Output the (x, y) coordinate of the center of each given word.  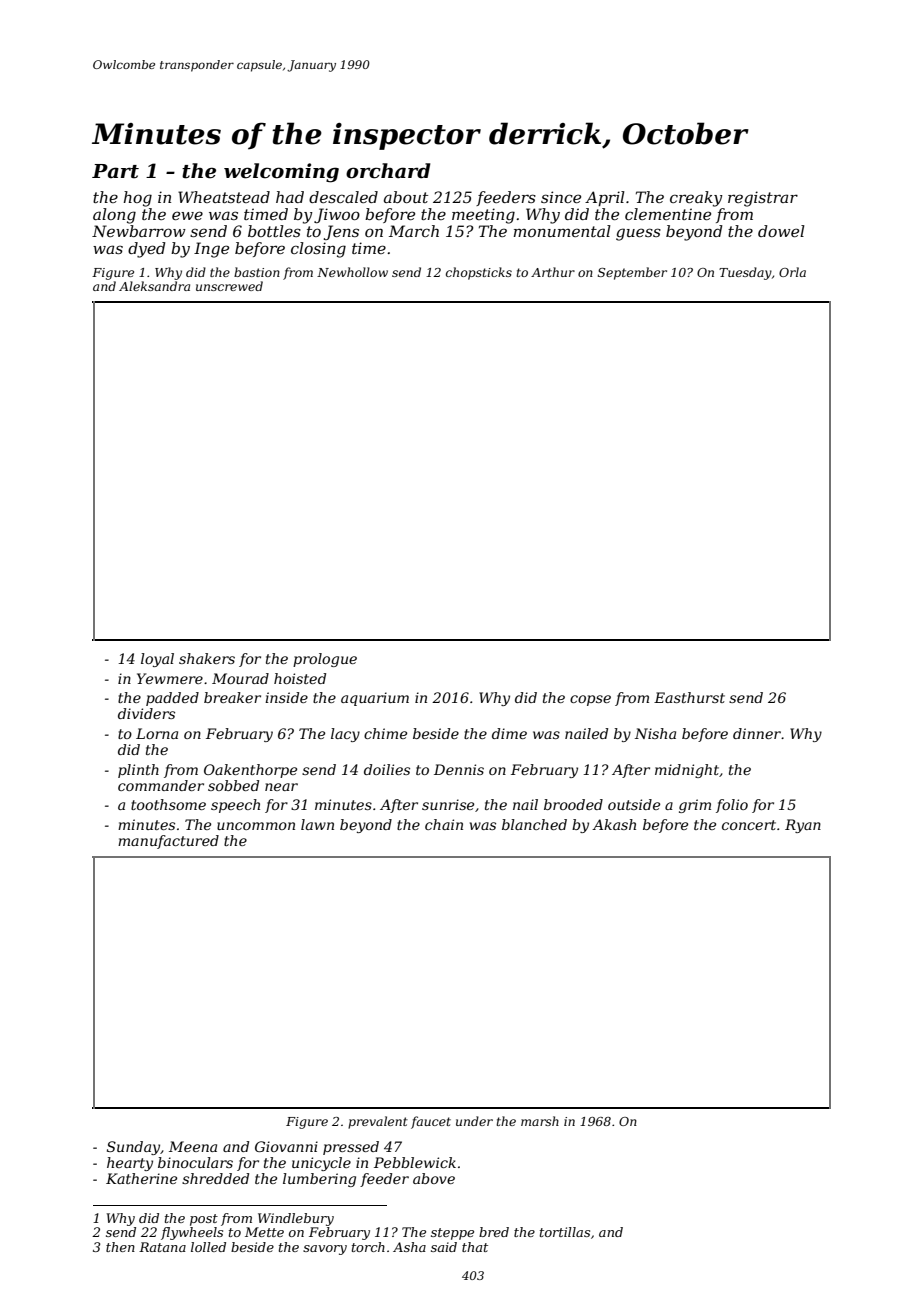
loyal (157, 660)
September (632, 273)
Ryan (803, 826)
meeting (483, 216)
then (120, 1247)
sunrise (448, 804)
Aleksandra (154, 286)
